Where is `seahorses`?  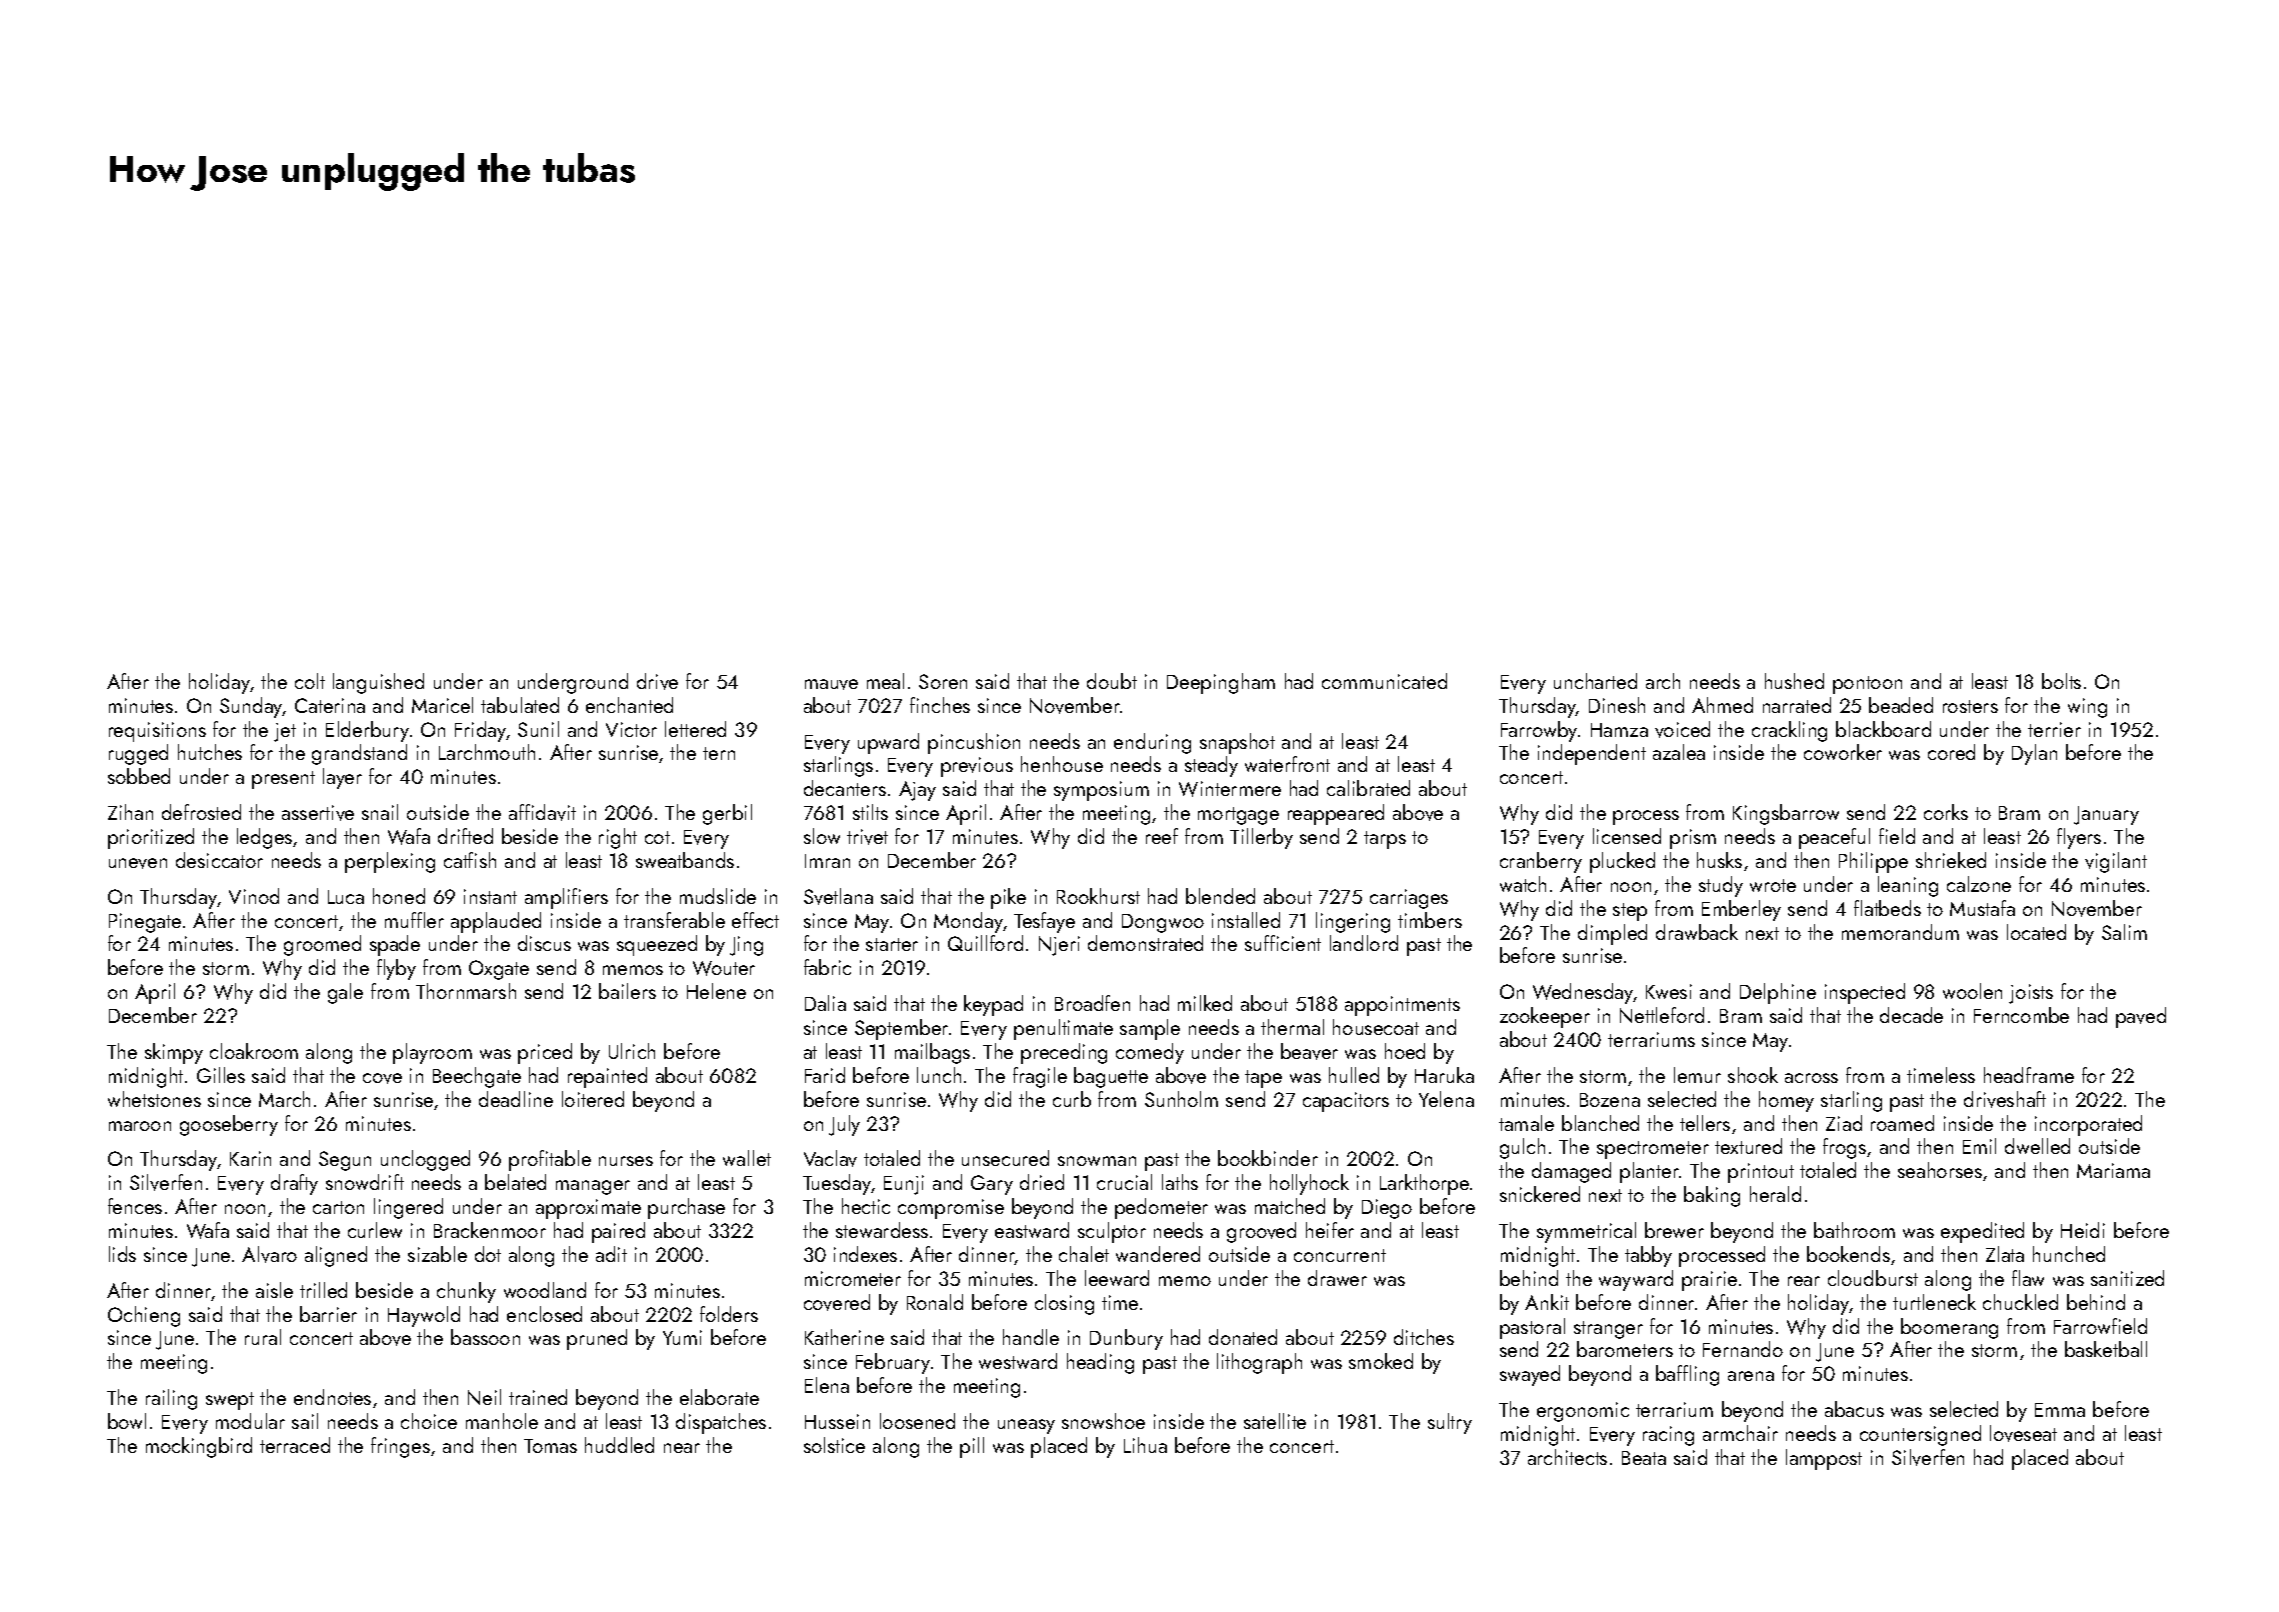 seahorses is located at coordinates (1940, 1170).
